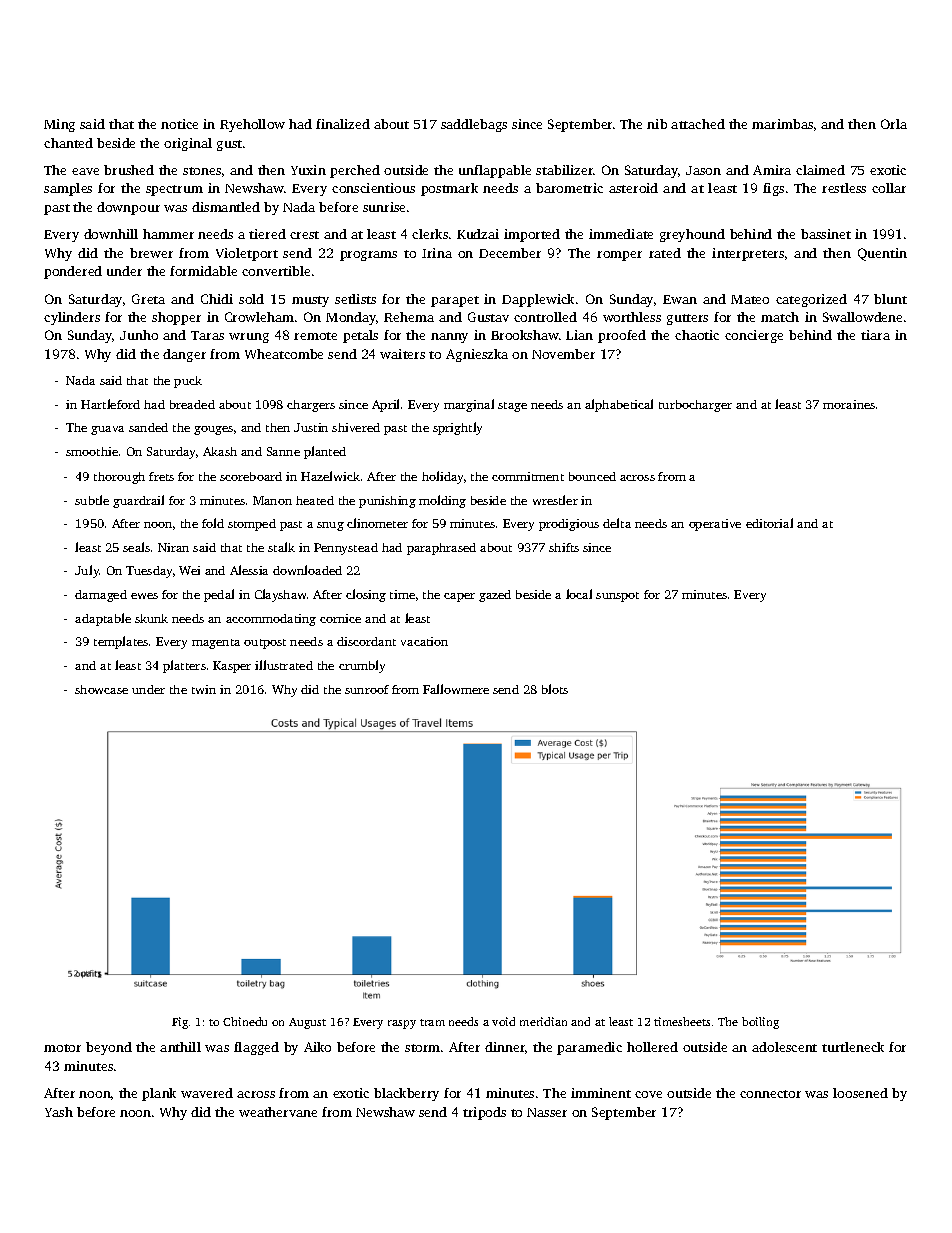 The height and width of the image is (1233, 952). What do you see at coordinates (456, 689) in the image?
I see `Fallowmere` at bounding box center [456, 689].
